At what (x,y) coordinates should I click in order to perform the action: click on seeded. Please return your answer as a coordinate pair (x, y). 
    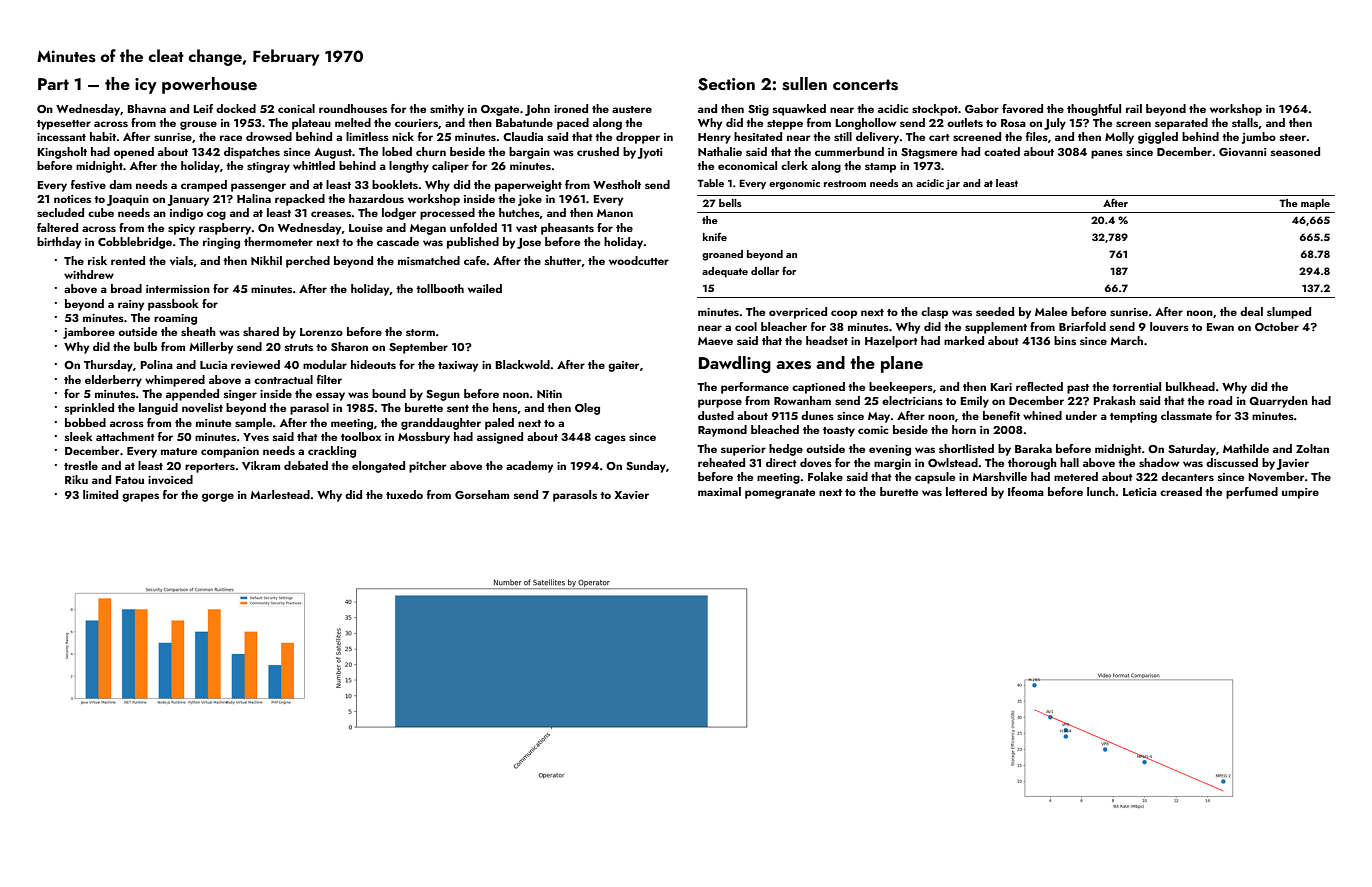
    Looking at the image, I should click on (995, 311).
